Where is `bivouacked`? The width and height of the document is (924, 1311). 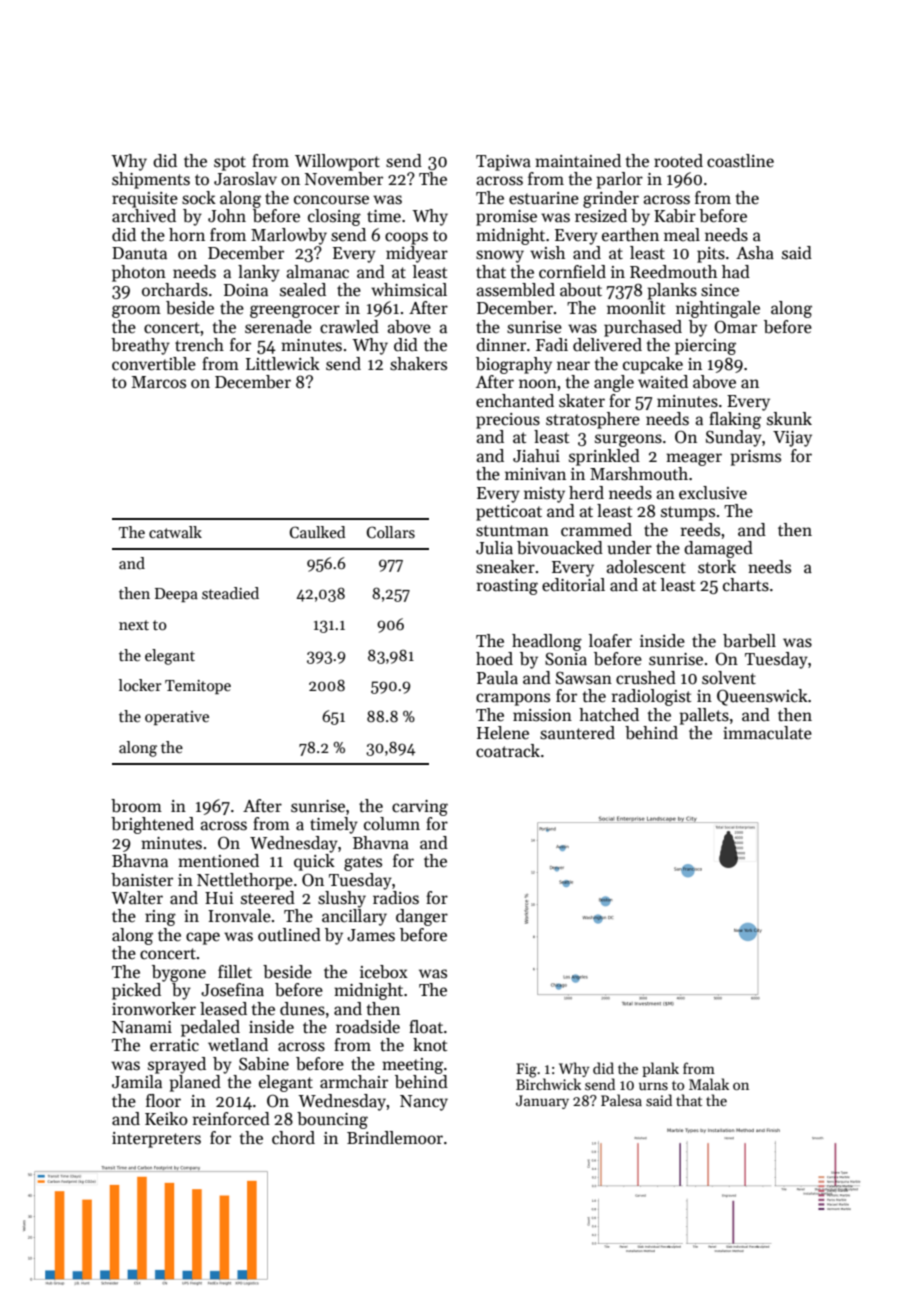
bivouacked is located at coordinates (560, 548).
